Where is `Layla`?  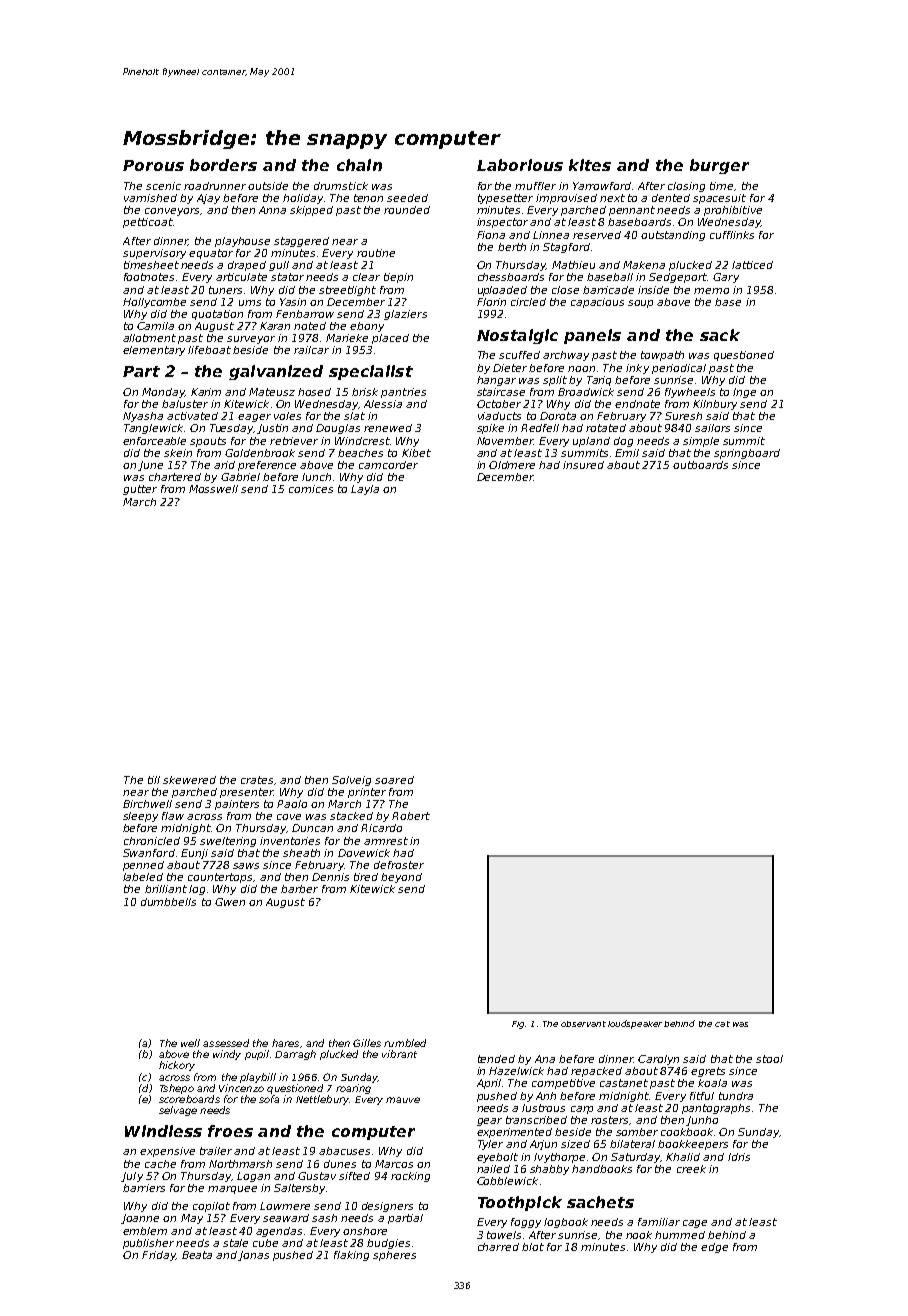
Layla is located at coordinates (365, 490).
